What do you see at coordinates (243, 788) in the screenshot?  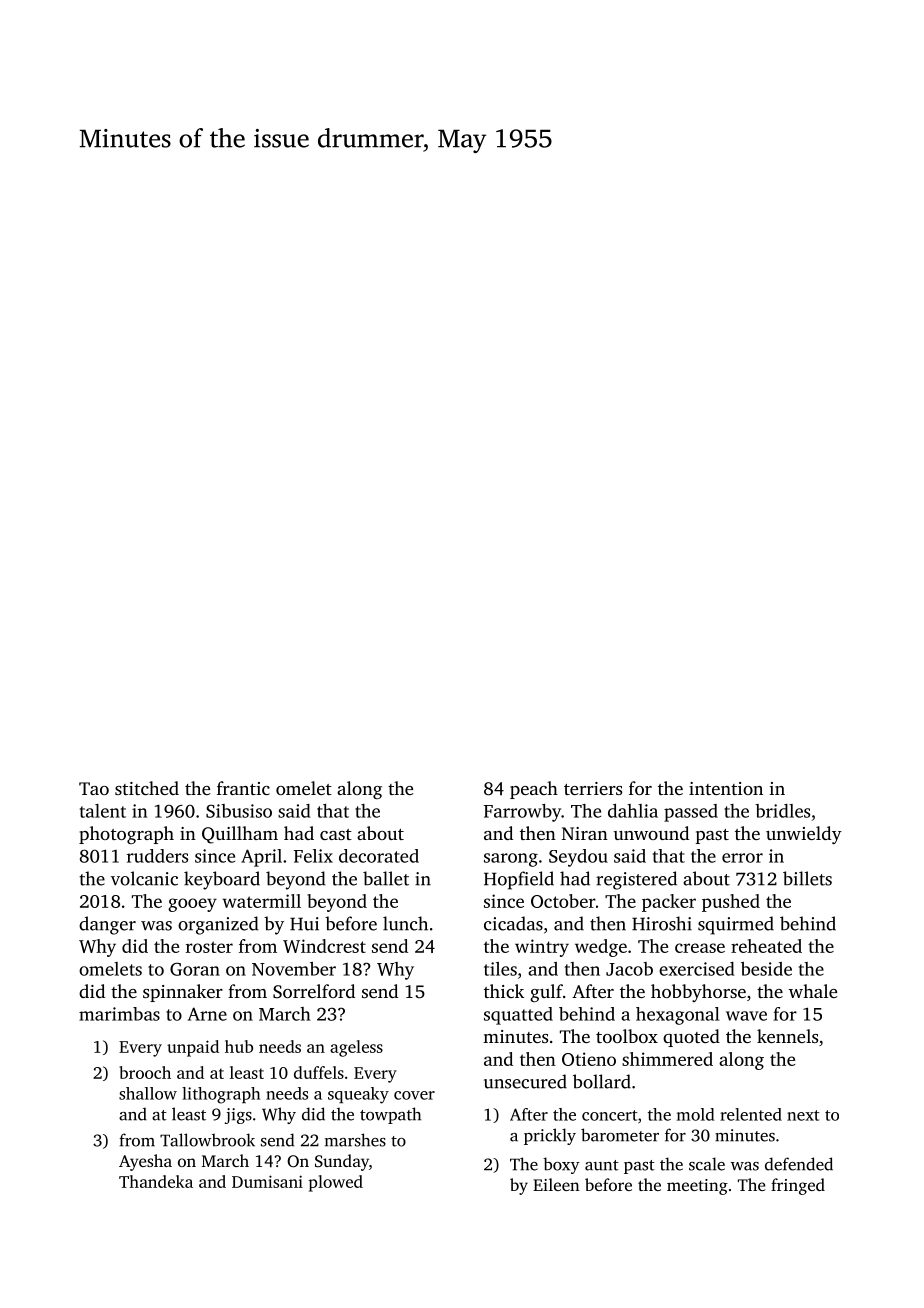 I see `frantic` at bounding box center [243, 788].
